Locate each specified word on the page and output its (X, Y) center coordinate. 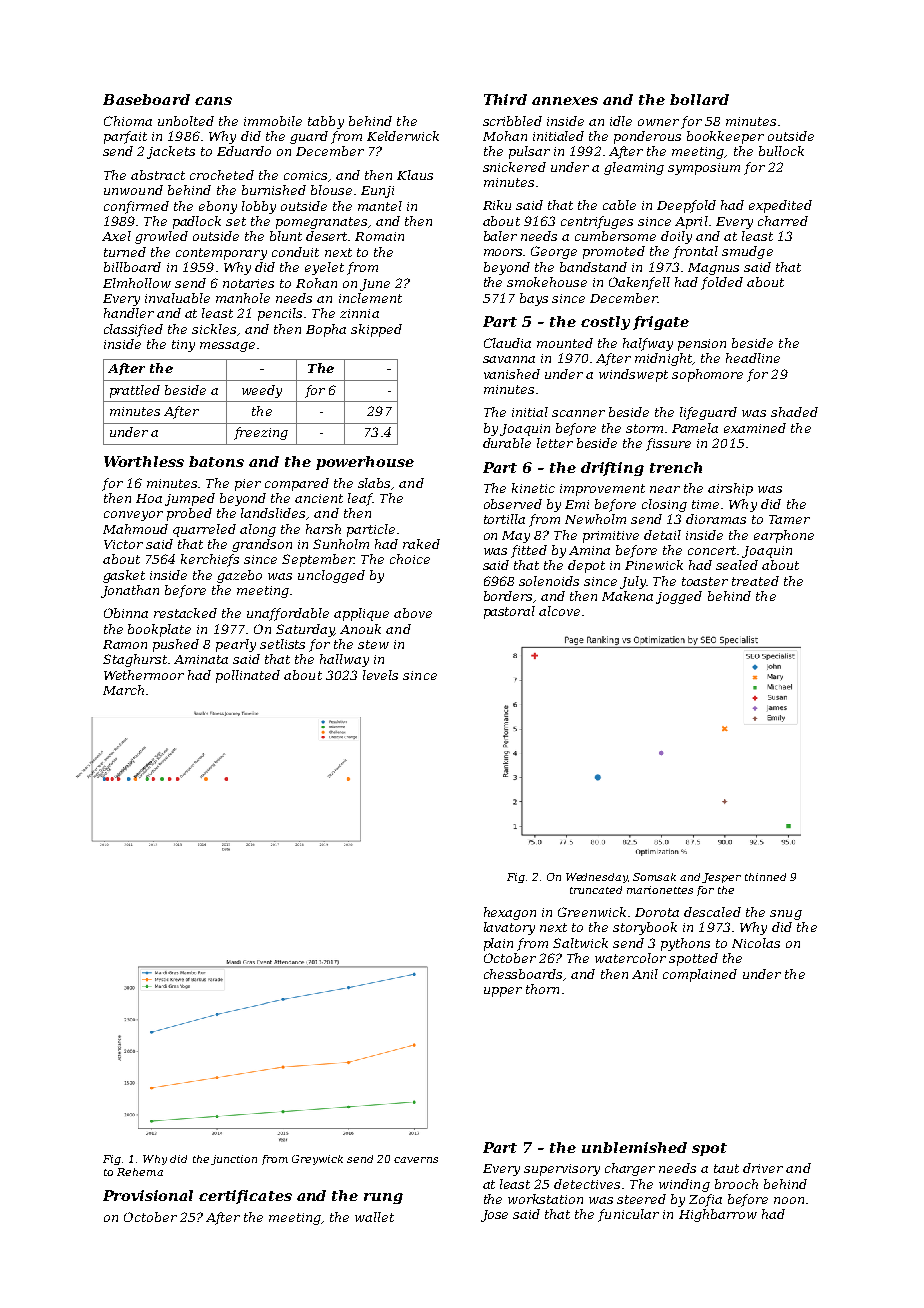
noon (789, 1200)
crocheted (222, 175)
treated (755, 581)
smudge (747, 252)
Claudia (507, 343)
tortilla (504, 519)
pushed (176, 645)
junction (234, 1160)
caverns (416, 1160)
